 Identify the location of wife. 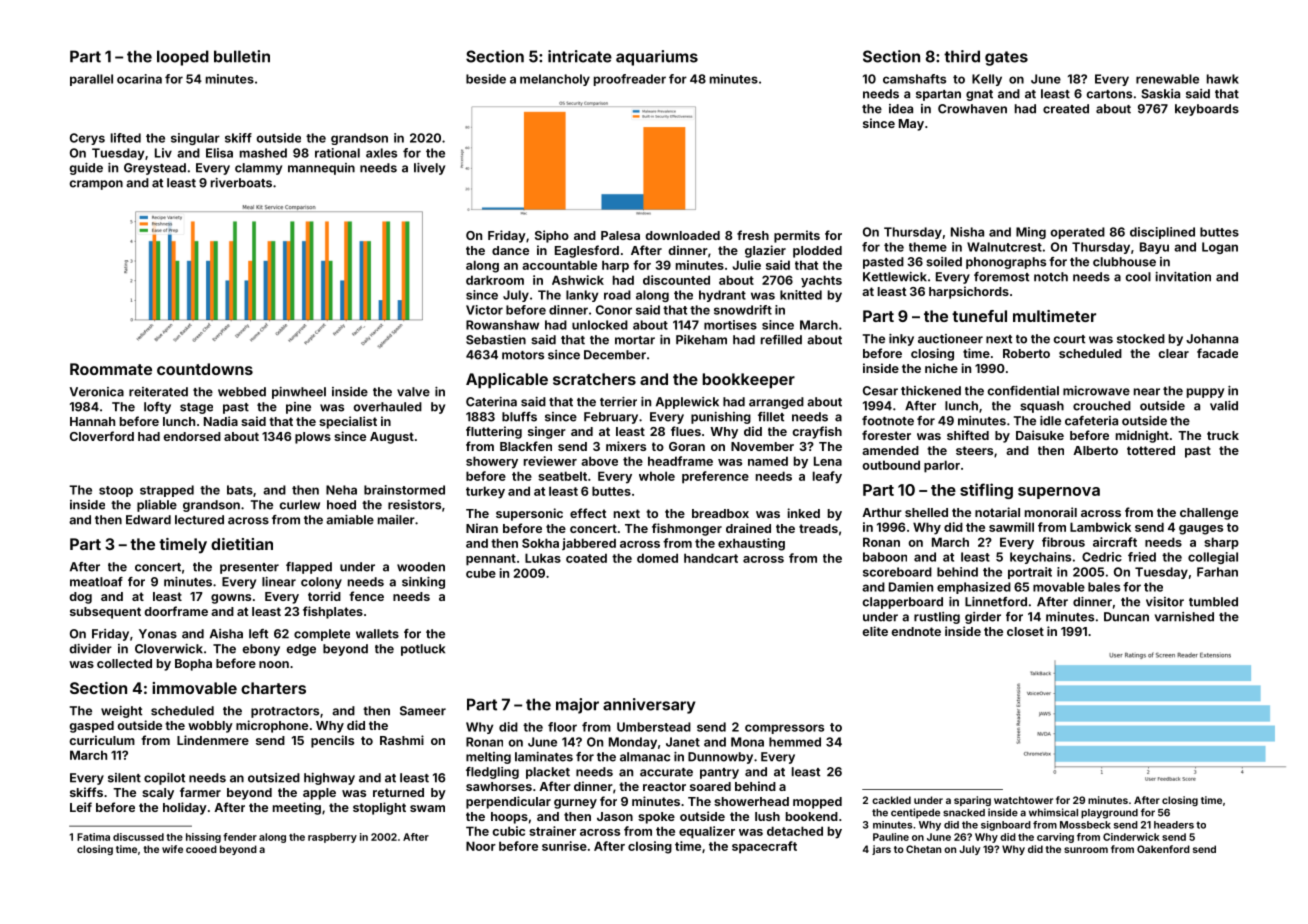
(172, 849).
